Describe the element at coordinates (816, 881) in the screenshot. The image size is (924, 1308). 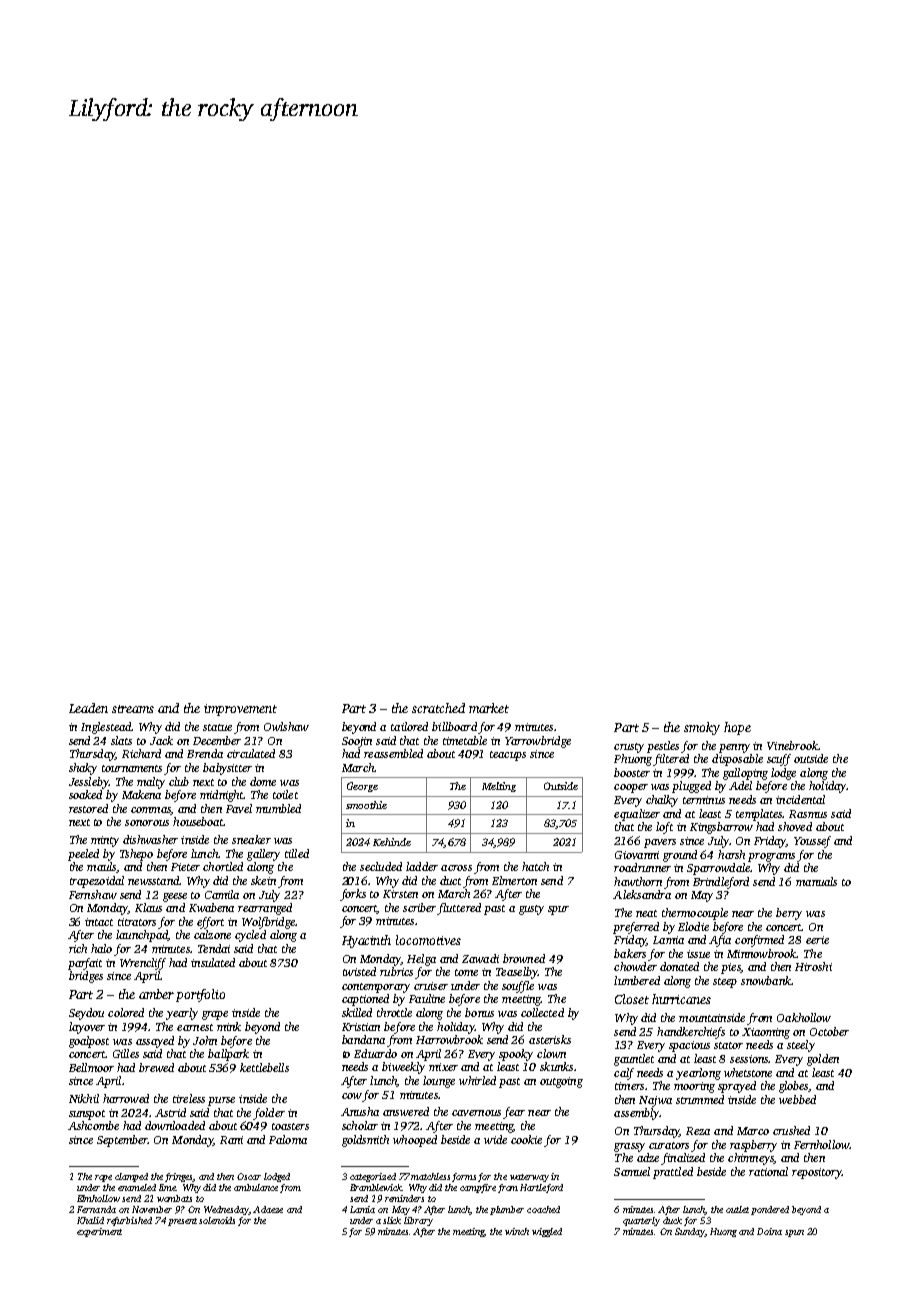
I see `manuals` at that location.
